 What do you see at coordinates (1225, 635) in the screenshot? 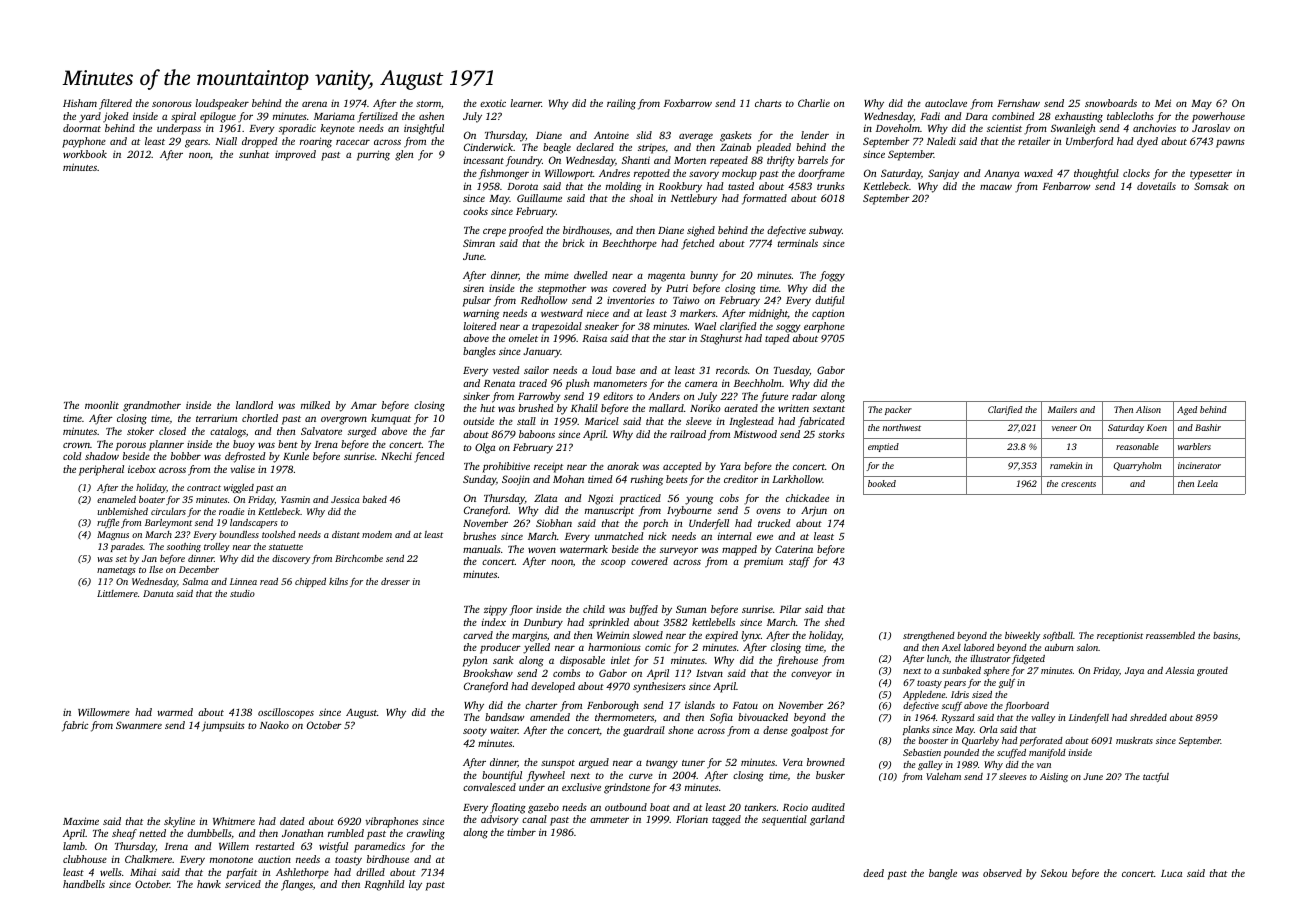
I see `basins` at bounding box center [1225, 635].
